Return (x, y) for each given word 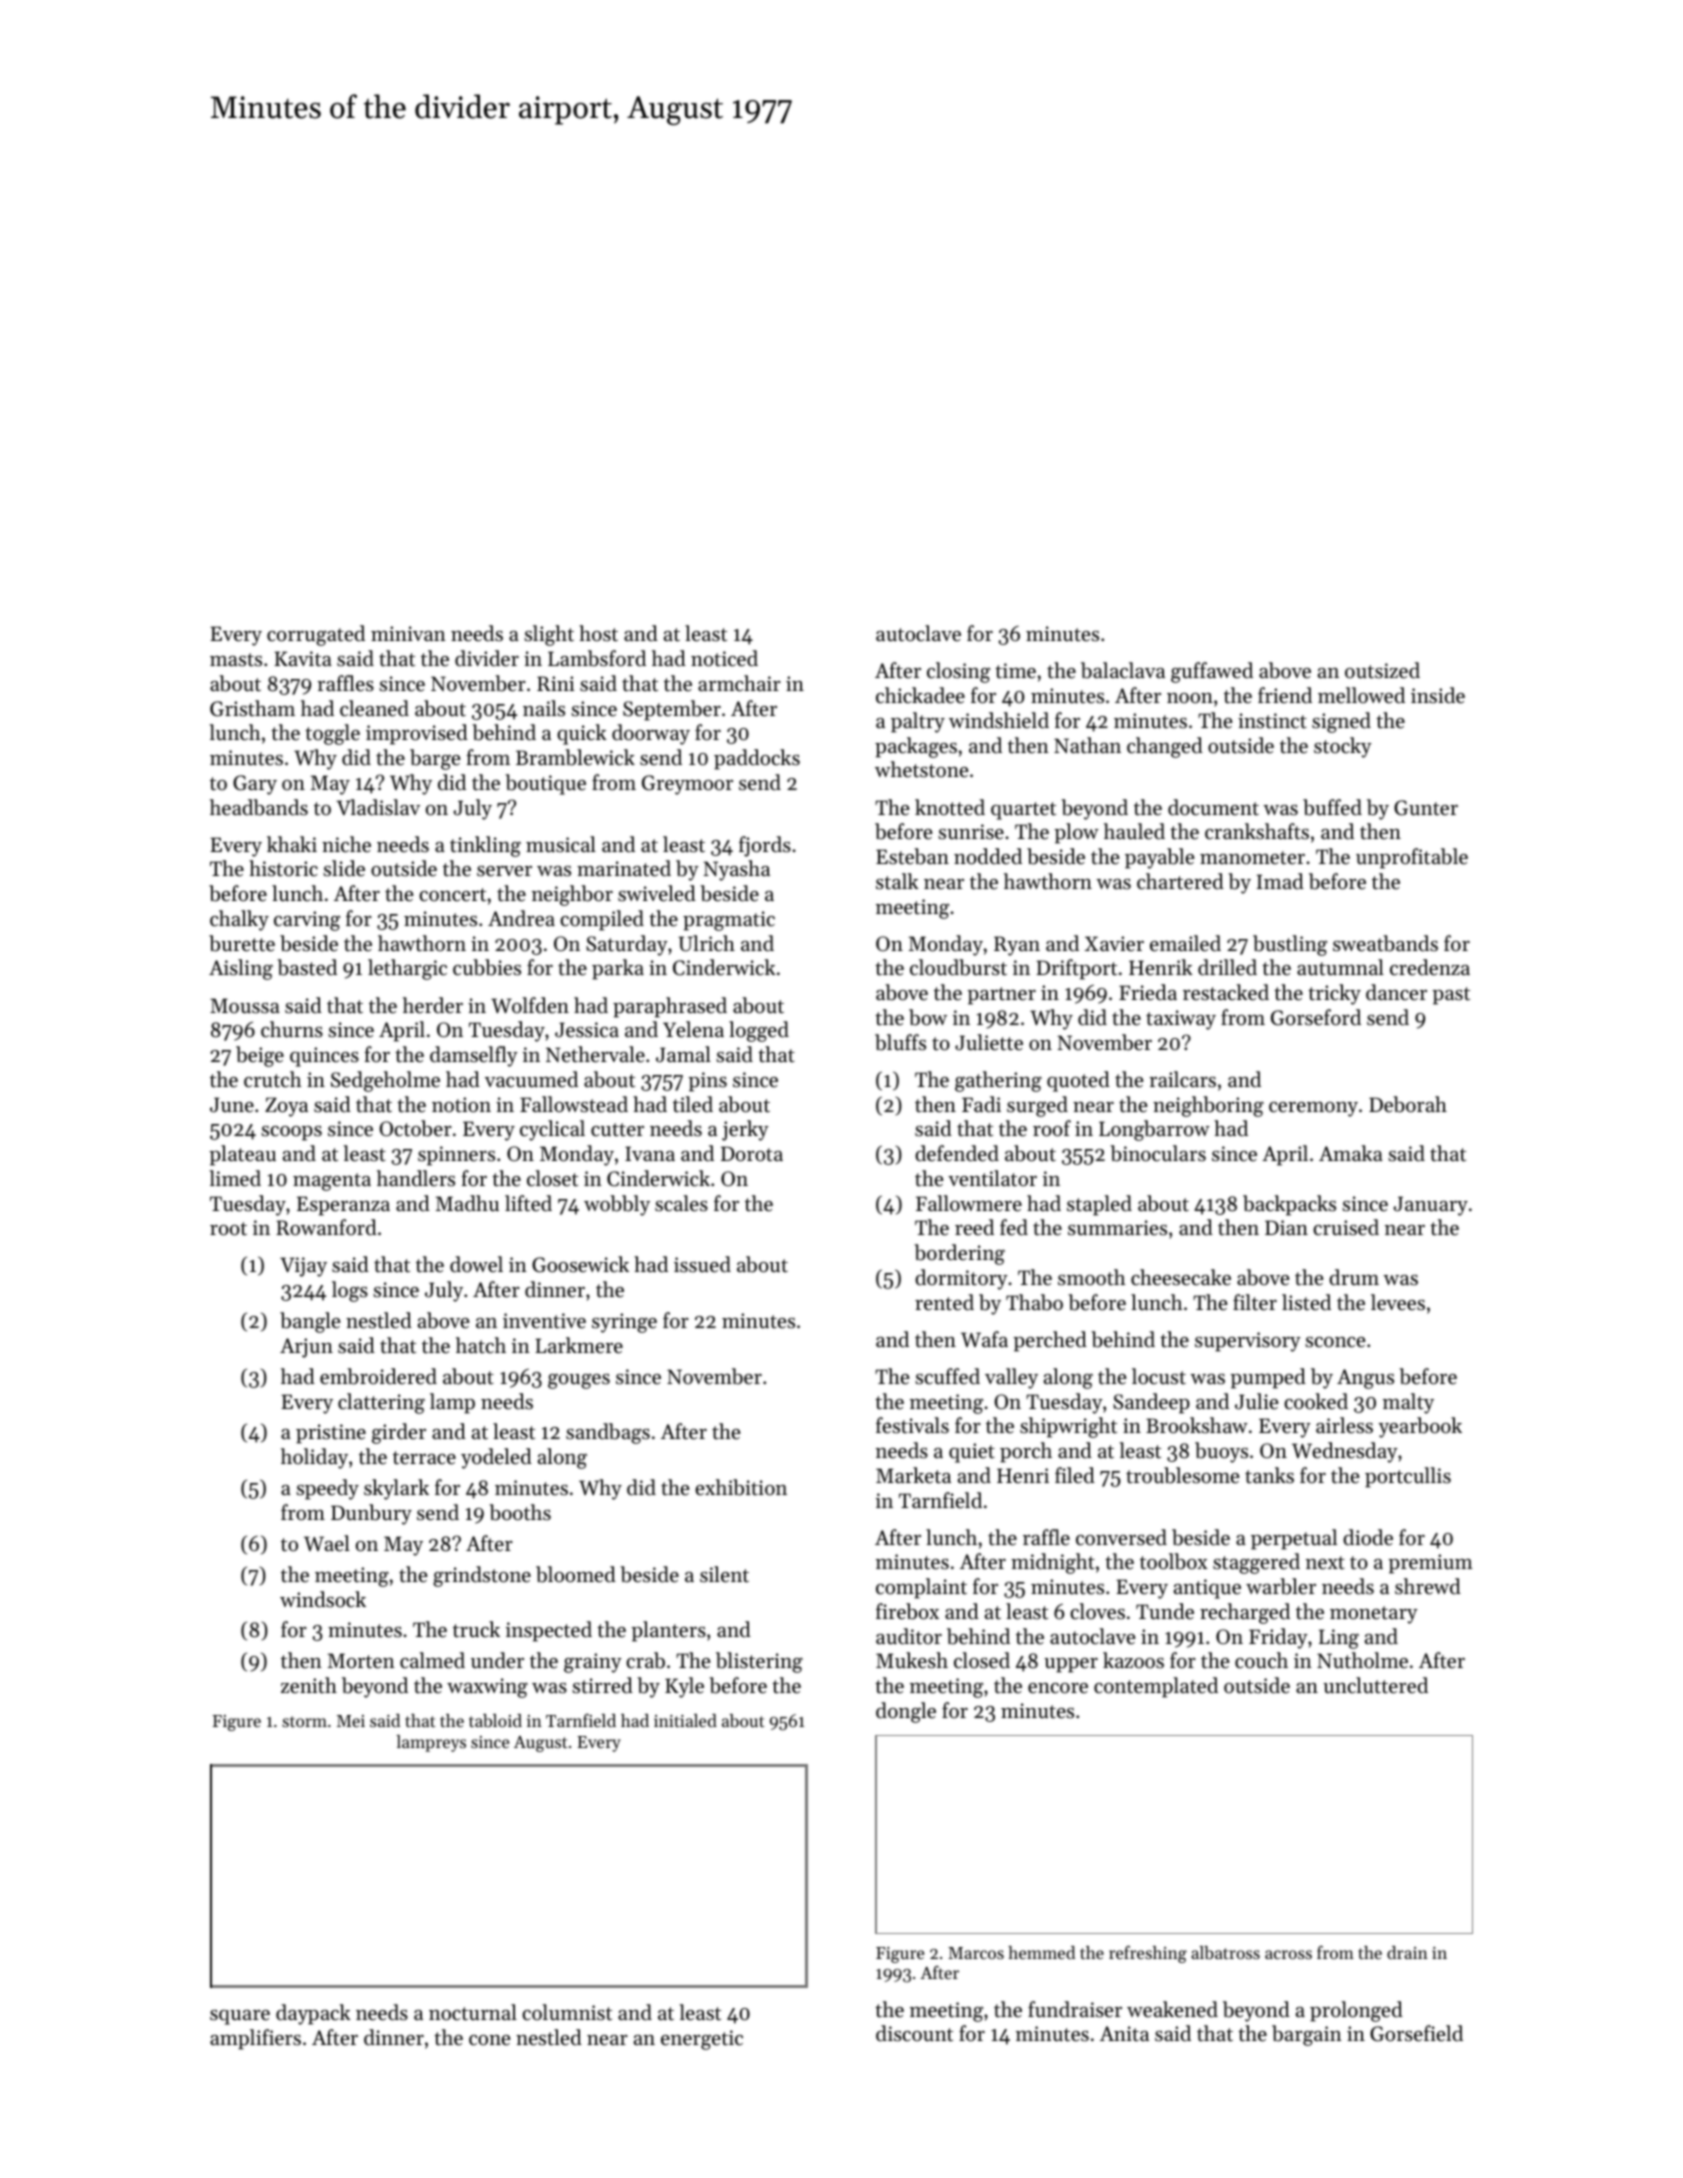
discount (914, 2033)
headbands (259, 807)
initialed (685, 1720)
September (672, 710)
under (497, 1660)
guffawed (1212, 672)
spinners (456, 1156)
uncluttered (1375, 1685)
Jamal (683, 1054)
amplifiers (255, 2039)
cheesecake (1181, 1277)
